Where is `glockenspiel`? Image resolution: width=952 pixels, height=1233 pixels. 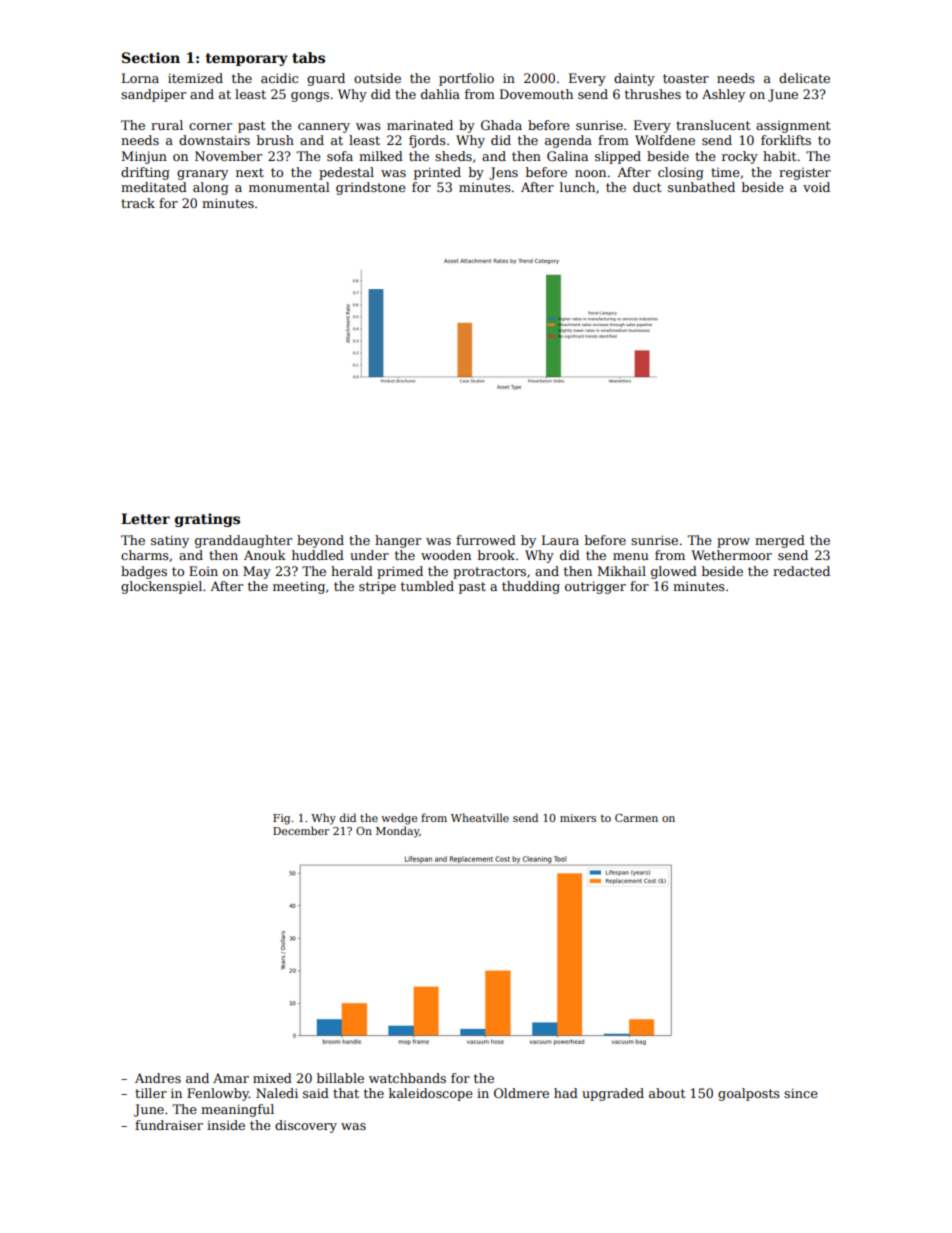
glockenspiel is located at coordinates (161, 587).
